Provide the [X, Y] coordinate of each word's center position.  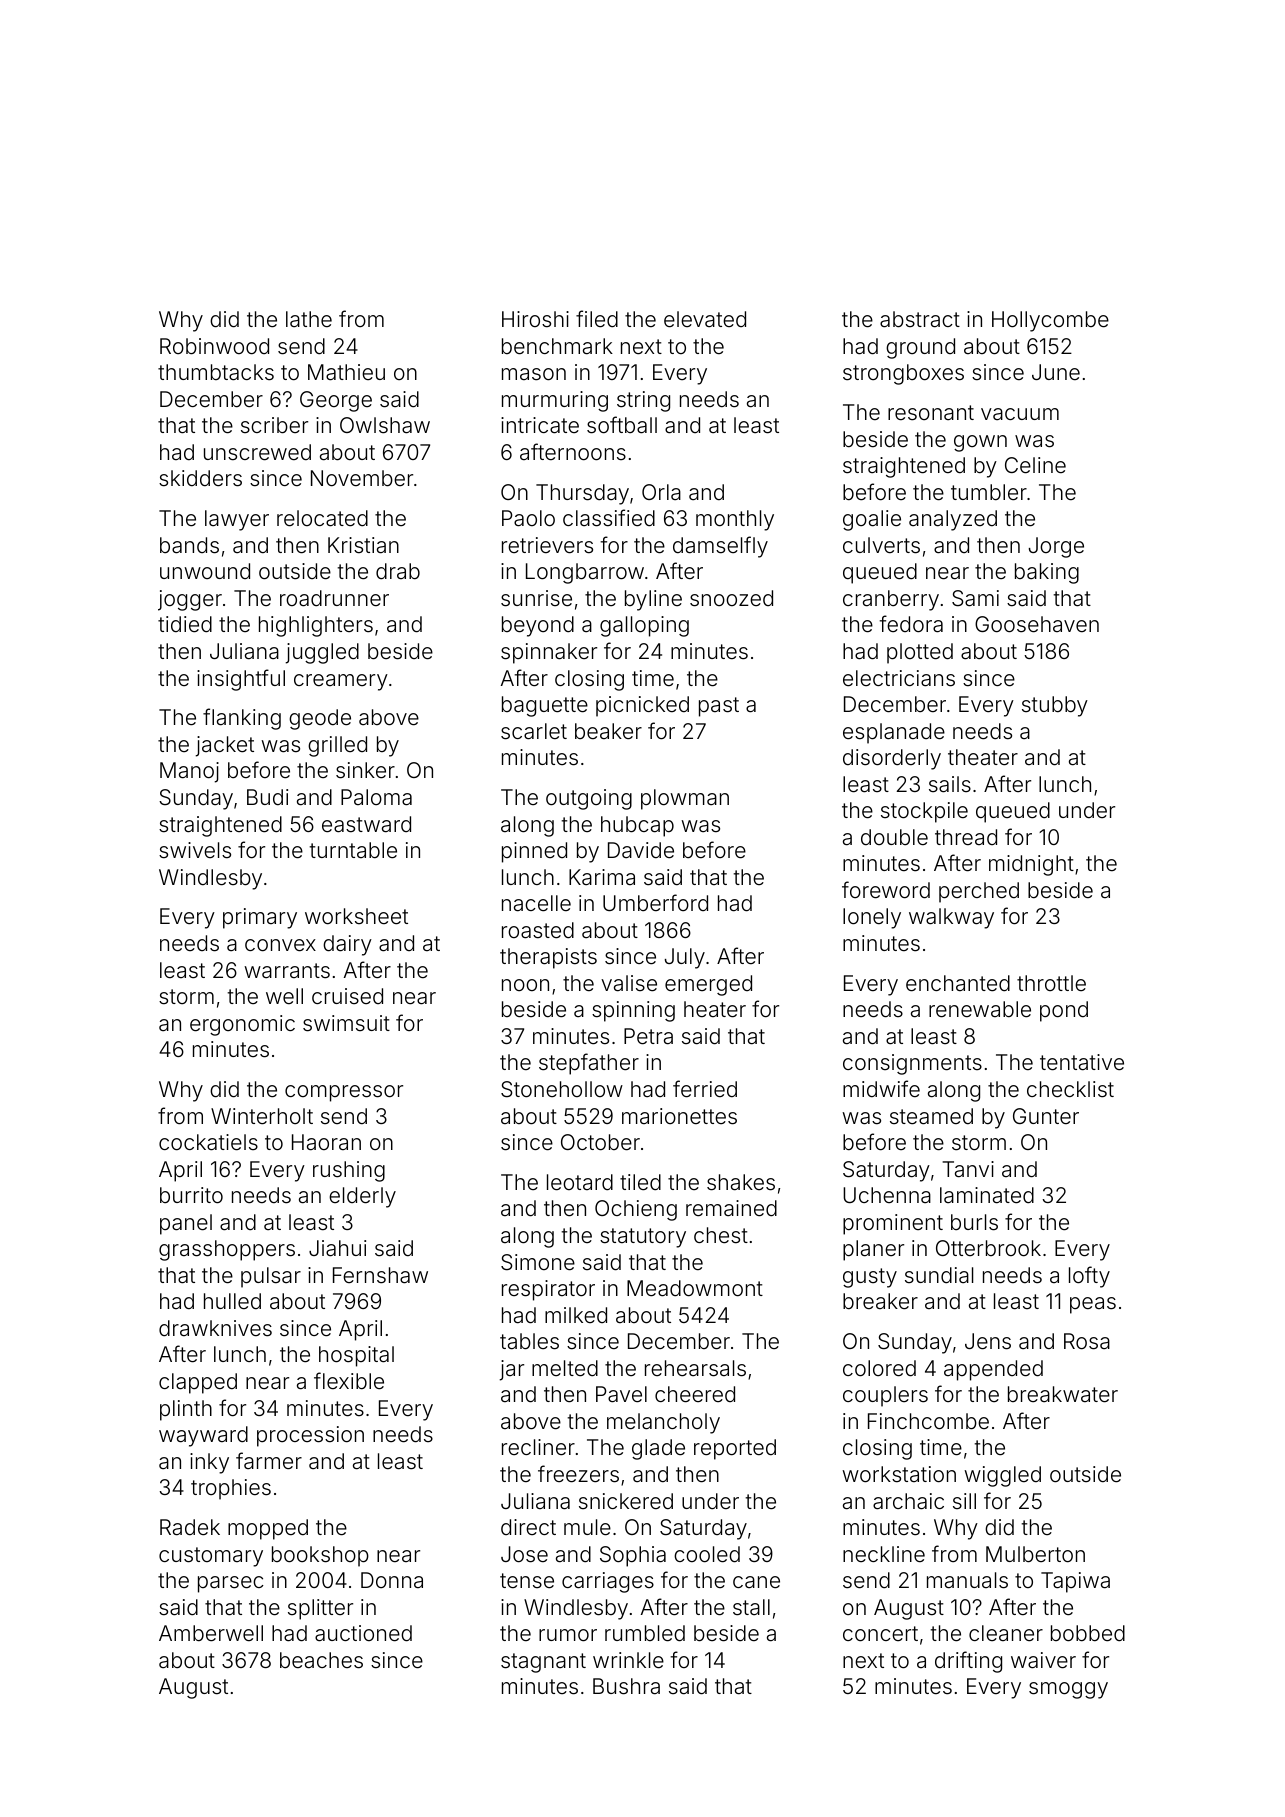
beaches [321, 1660]
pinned [534, 852]
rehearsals [695, 1368]
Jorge [1056, 547]
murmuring [555, 401]
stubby [1055, 706]
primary [260, 918]
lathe [309, 319]
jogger [190, 600]
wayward [203, 1436]
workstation [899, 1474]
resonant [931, 413]
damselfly [720, 547]
